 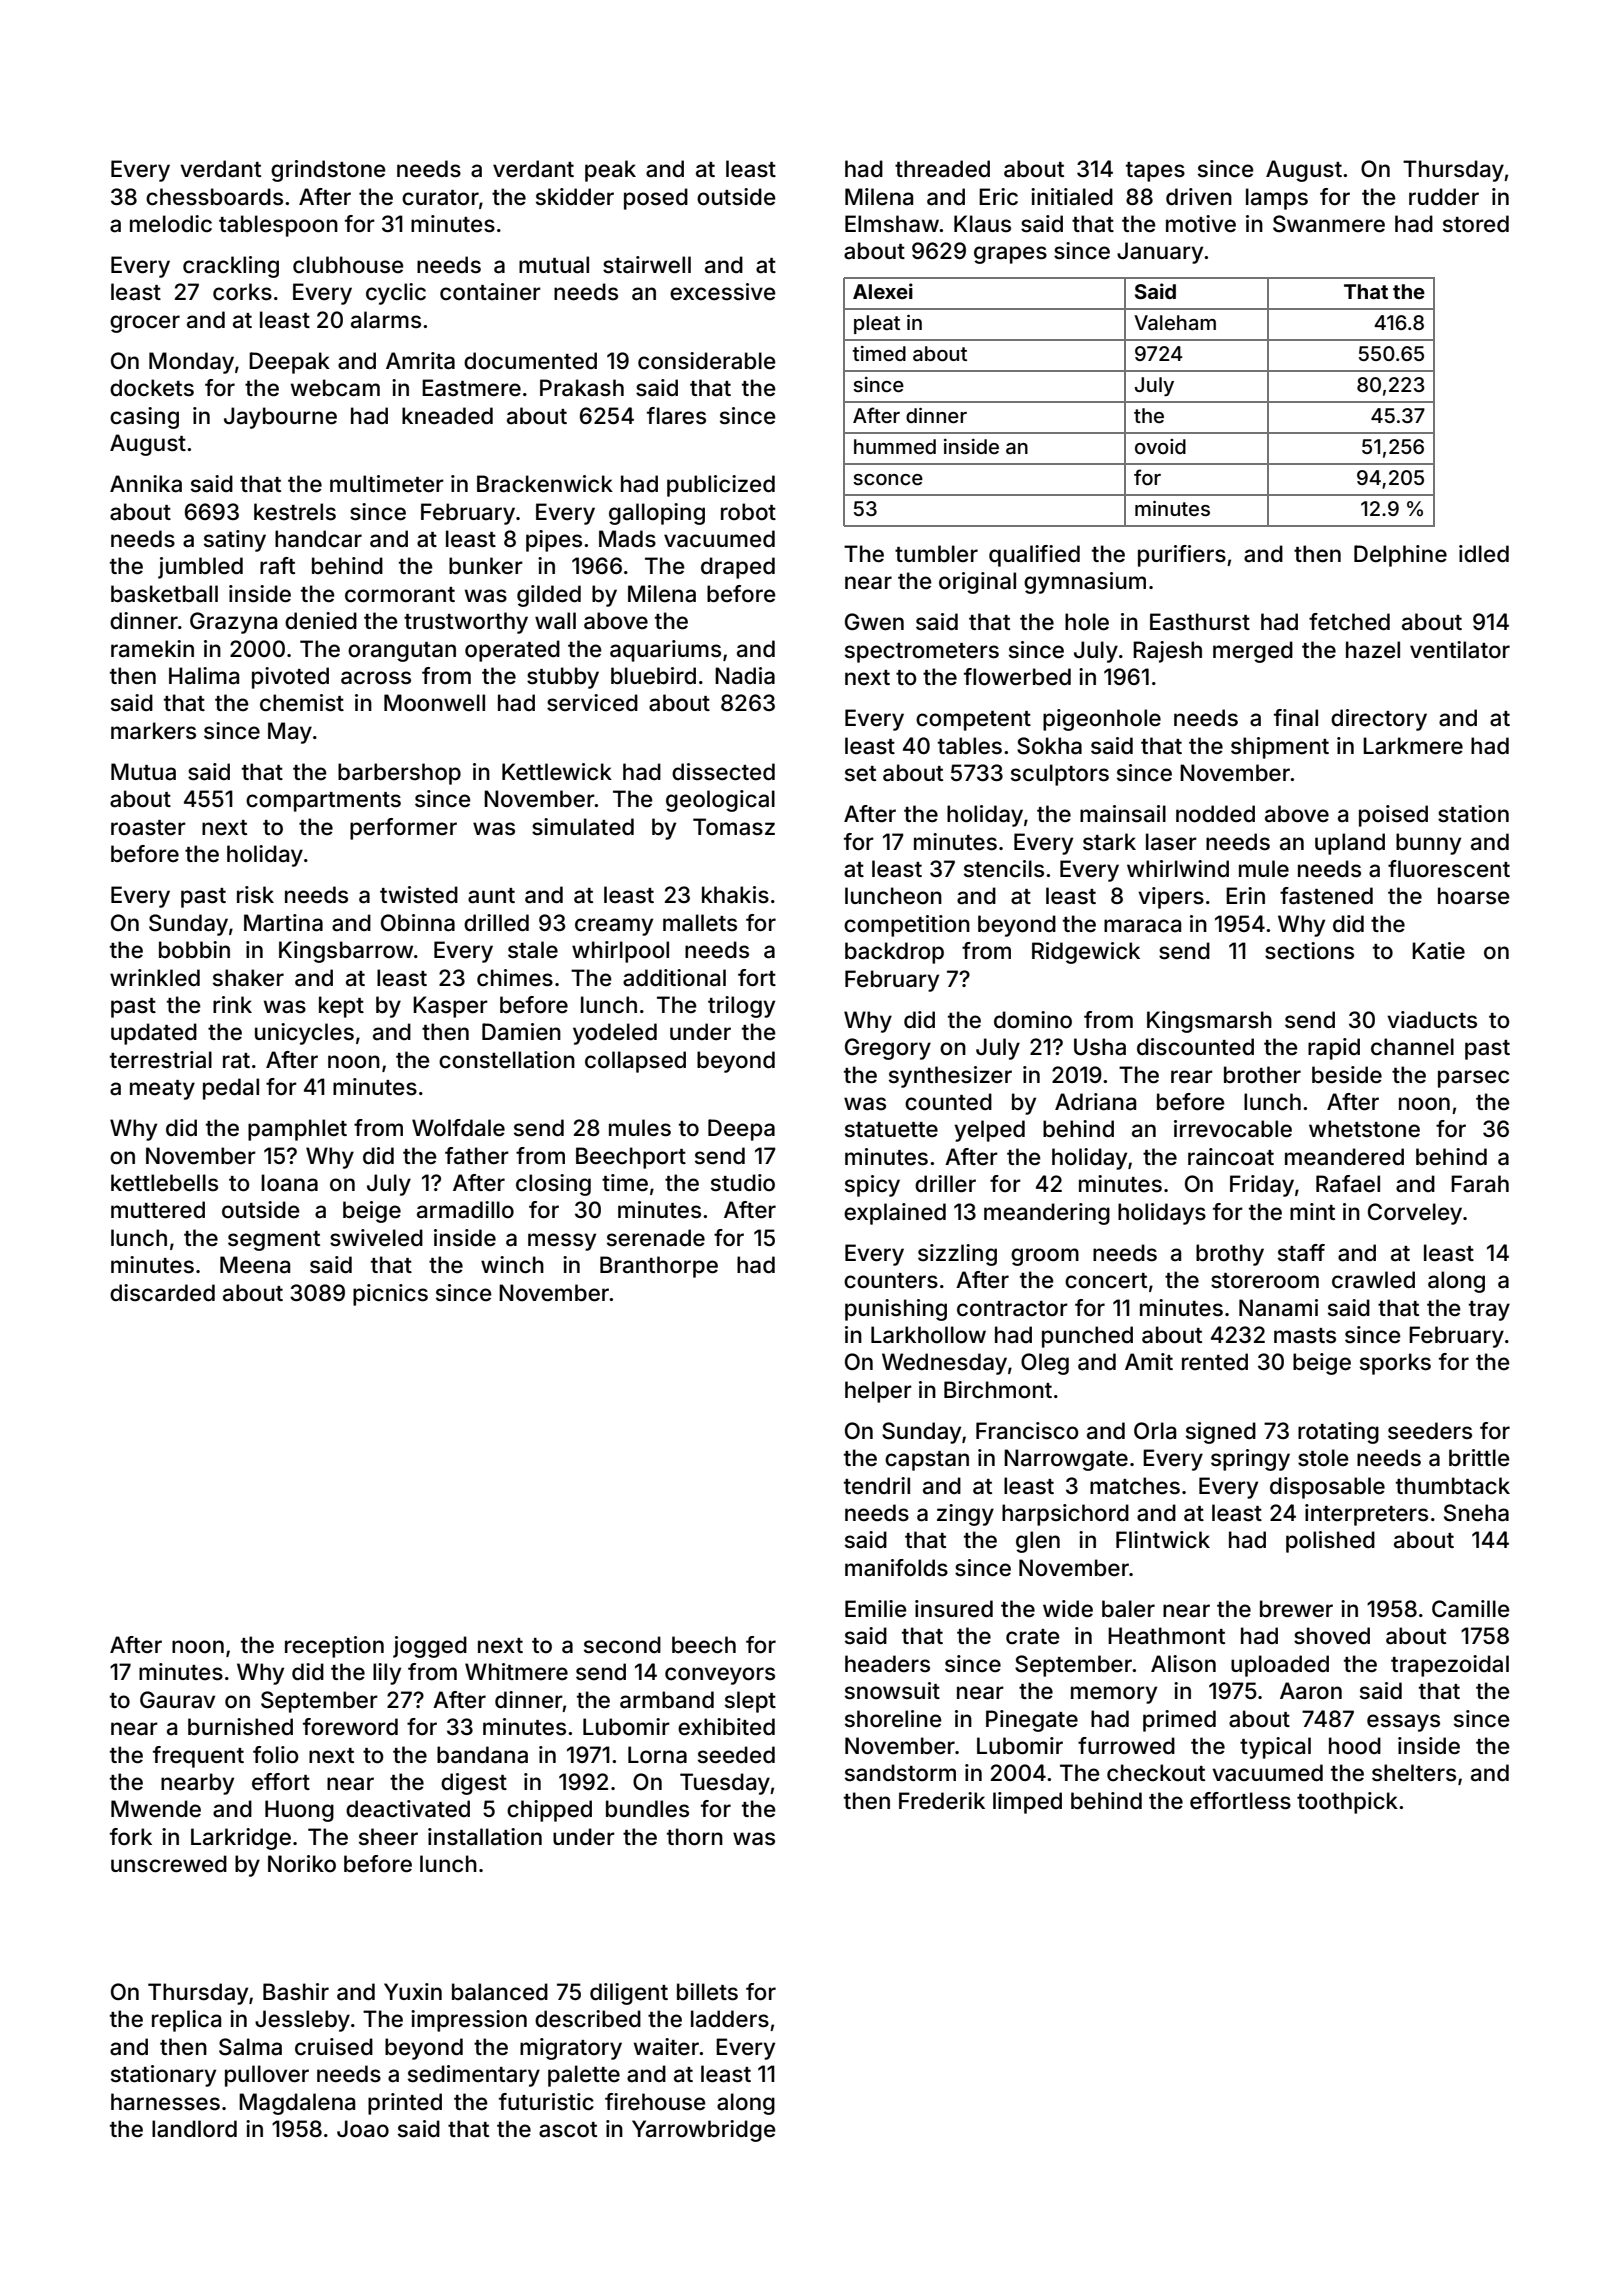 What do you see at coordinates (860, 774) in the screenshot?
I see `set` at bounding box center [860, 774].
